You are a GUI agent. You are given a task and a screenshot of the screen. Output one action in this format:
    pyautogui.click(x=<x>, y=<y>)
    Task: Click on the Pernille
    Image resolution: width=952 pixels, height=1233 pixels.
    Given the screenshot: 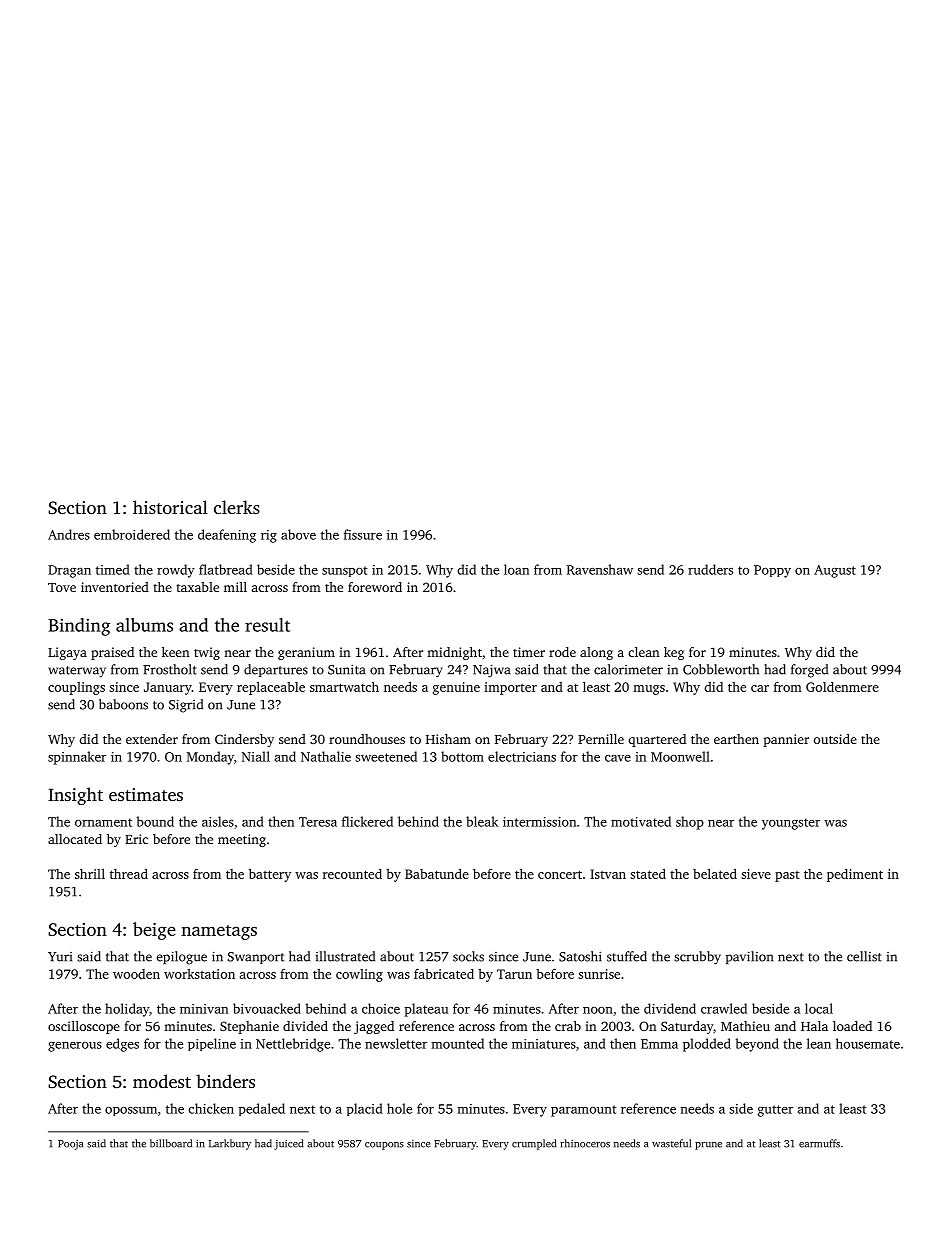 What is the action you would take?
    pyautogui.click(x=601, y=739)
